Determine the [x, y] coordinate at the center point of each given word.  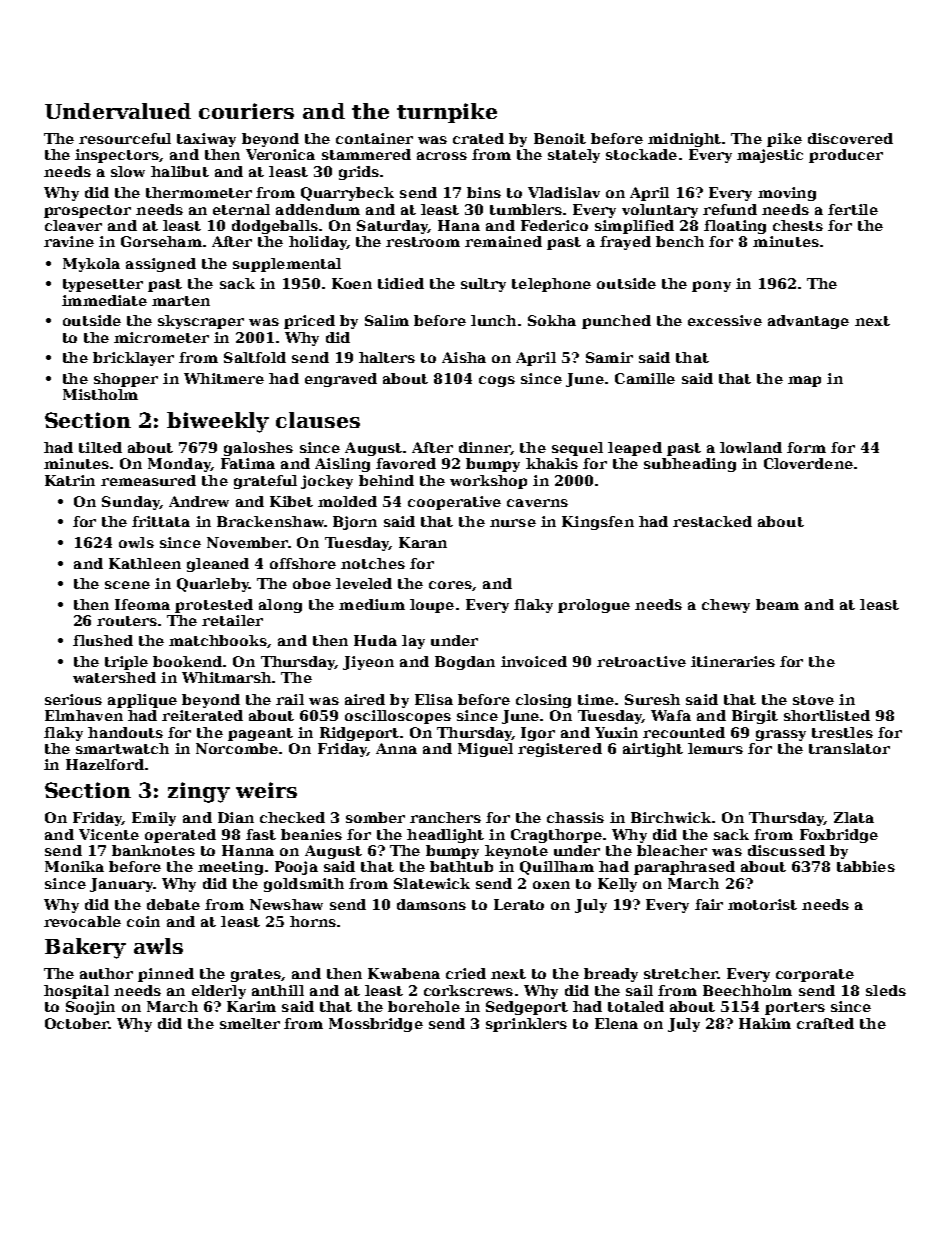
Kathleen [145, 563]
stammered [366, 154]
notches [373, 563]
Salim [387, 320]
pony [711, 286]
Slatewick [432, 883]
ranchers [445, 817]
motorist [762, 904]
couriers [246, 111]
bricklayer [133, 359]
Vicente [109, 834]
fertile [853, 209]
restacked [712, 521]
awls [158, 946]
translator [849, 748]
